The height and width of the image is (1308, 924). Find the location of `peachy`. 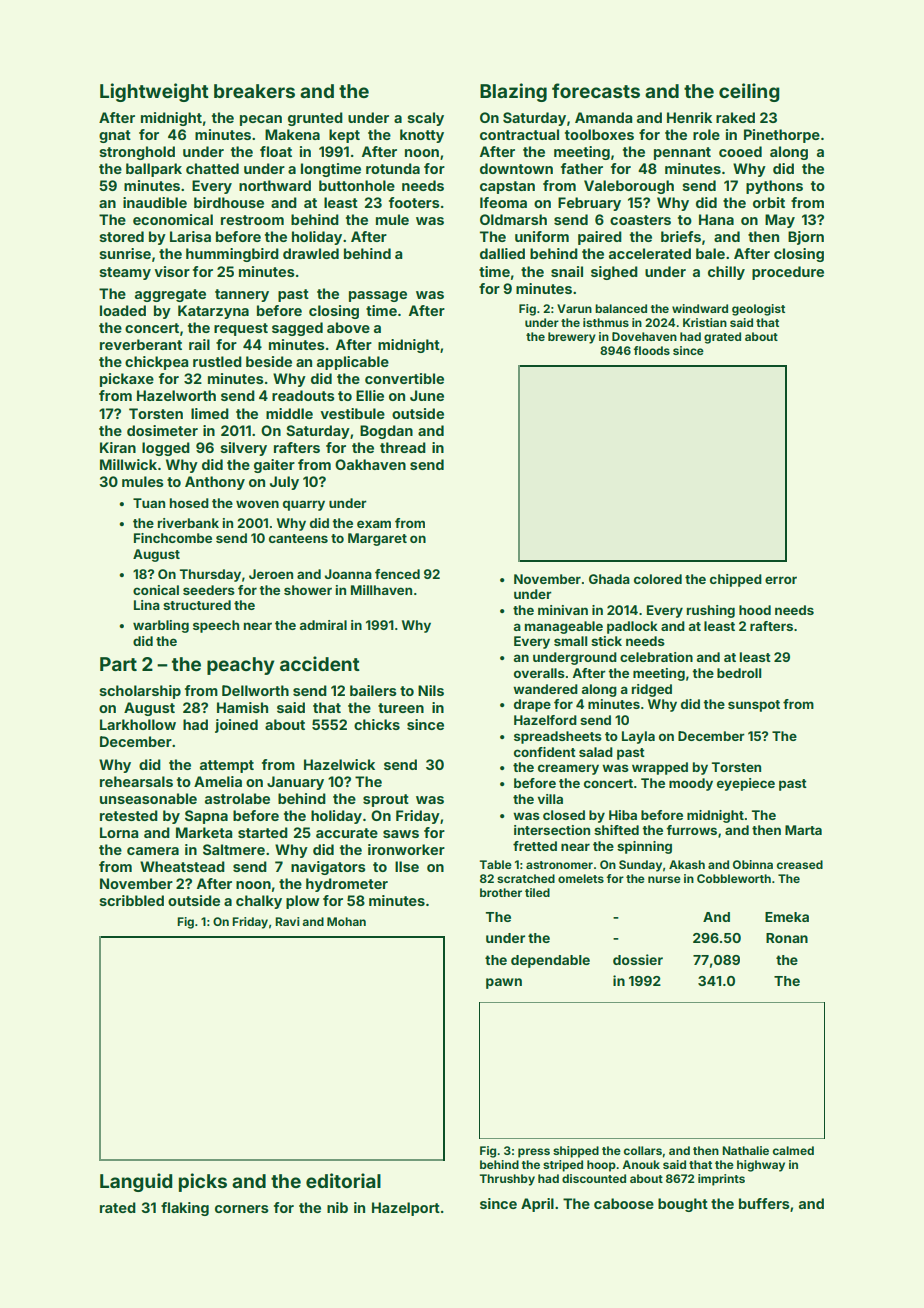

peachy is located at coordinates (241, 666).
